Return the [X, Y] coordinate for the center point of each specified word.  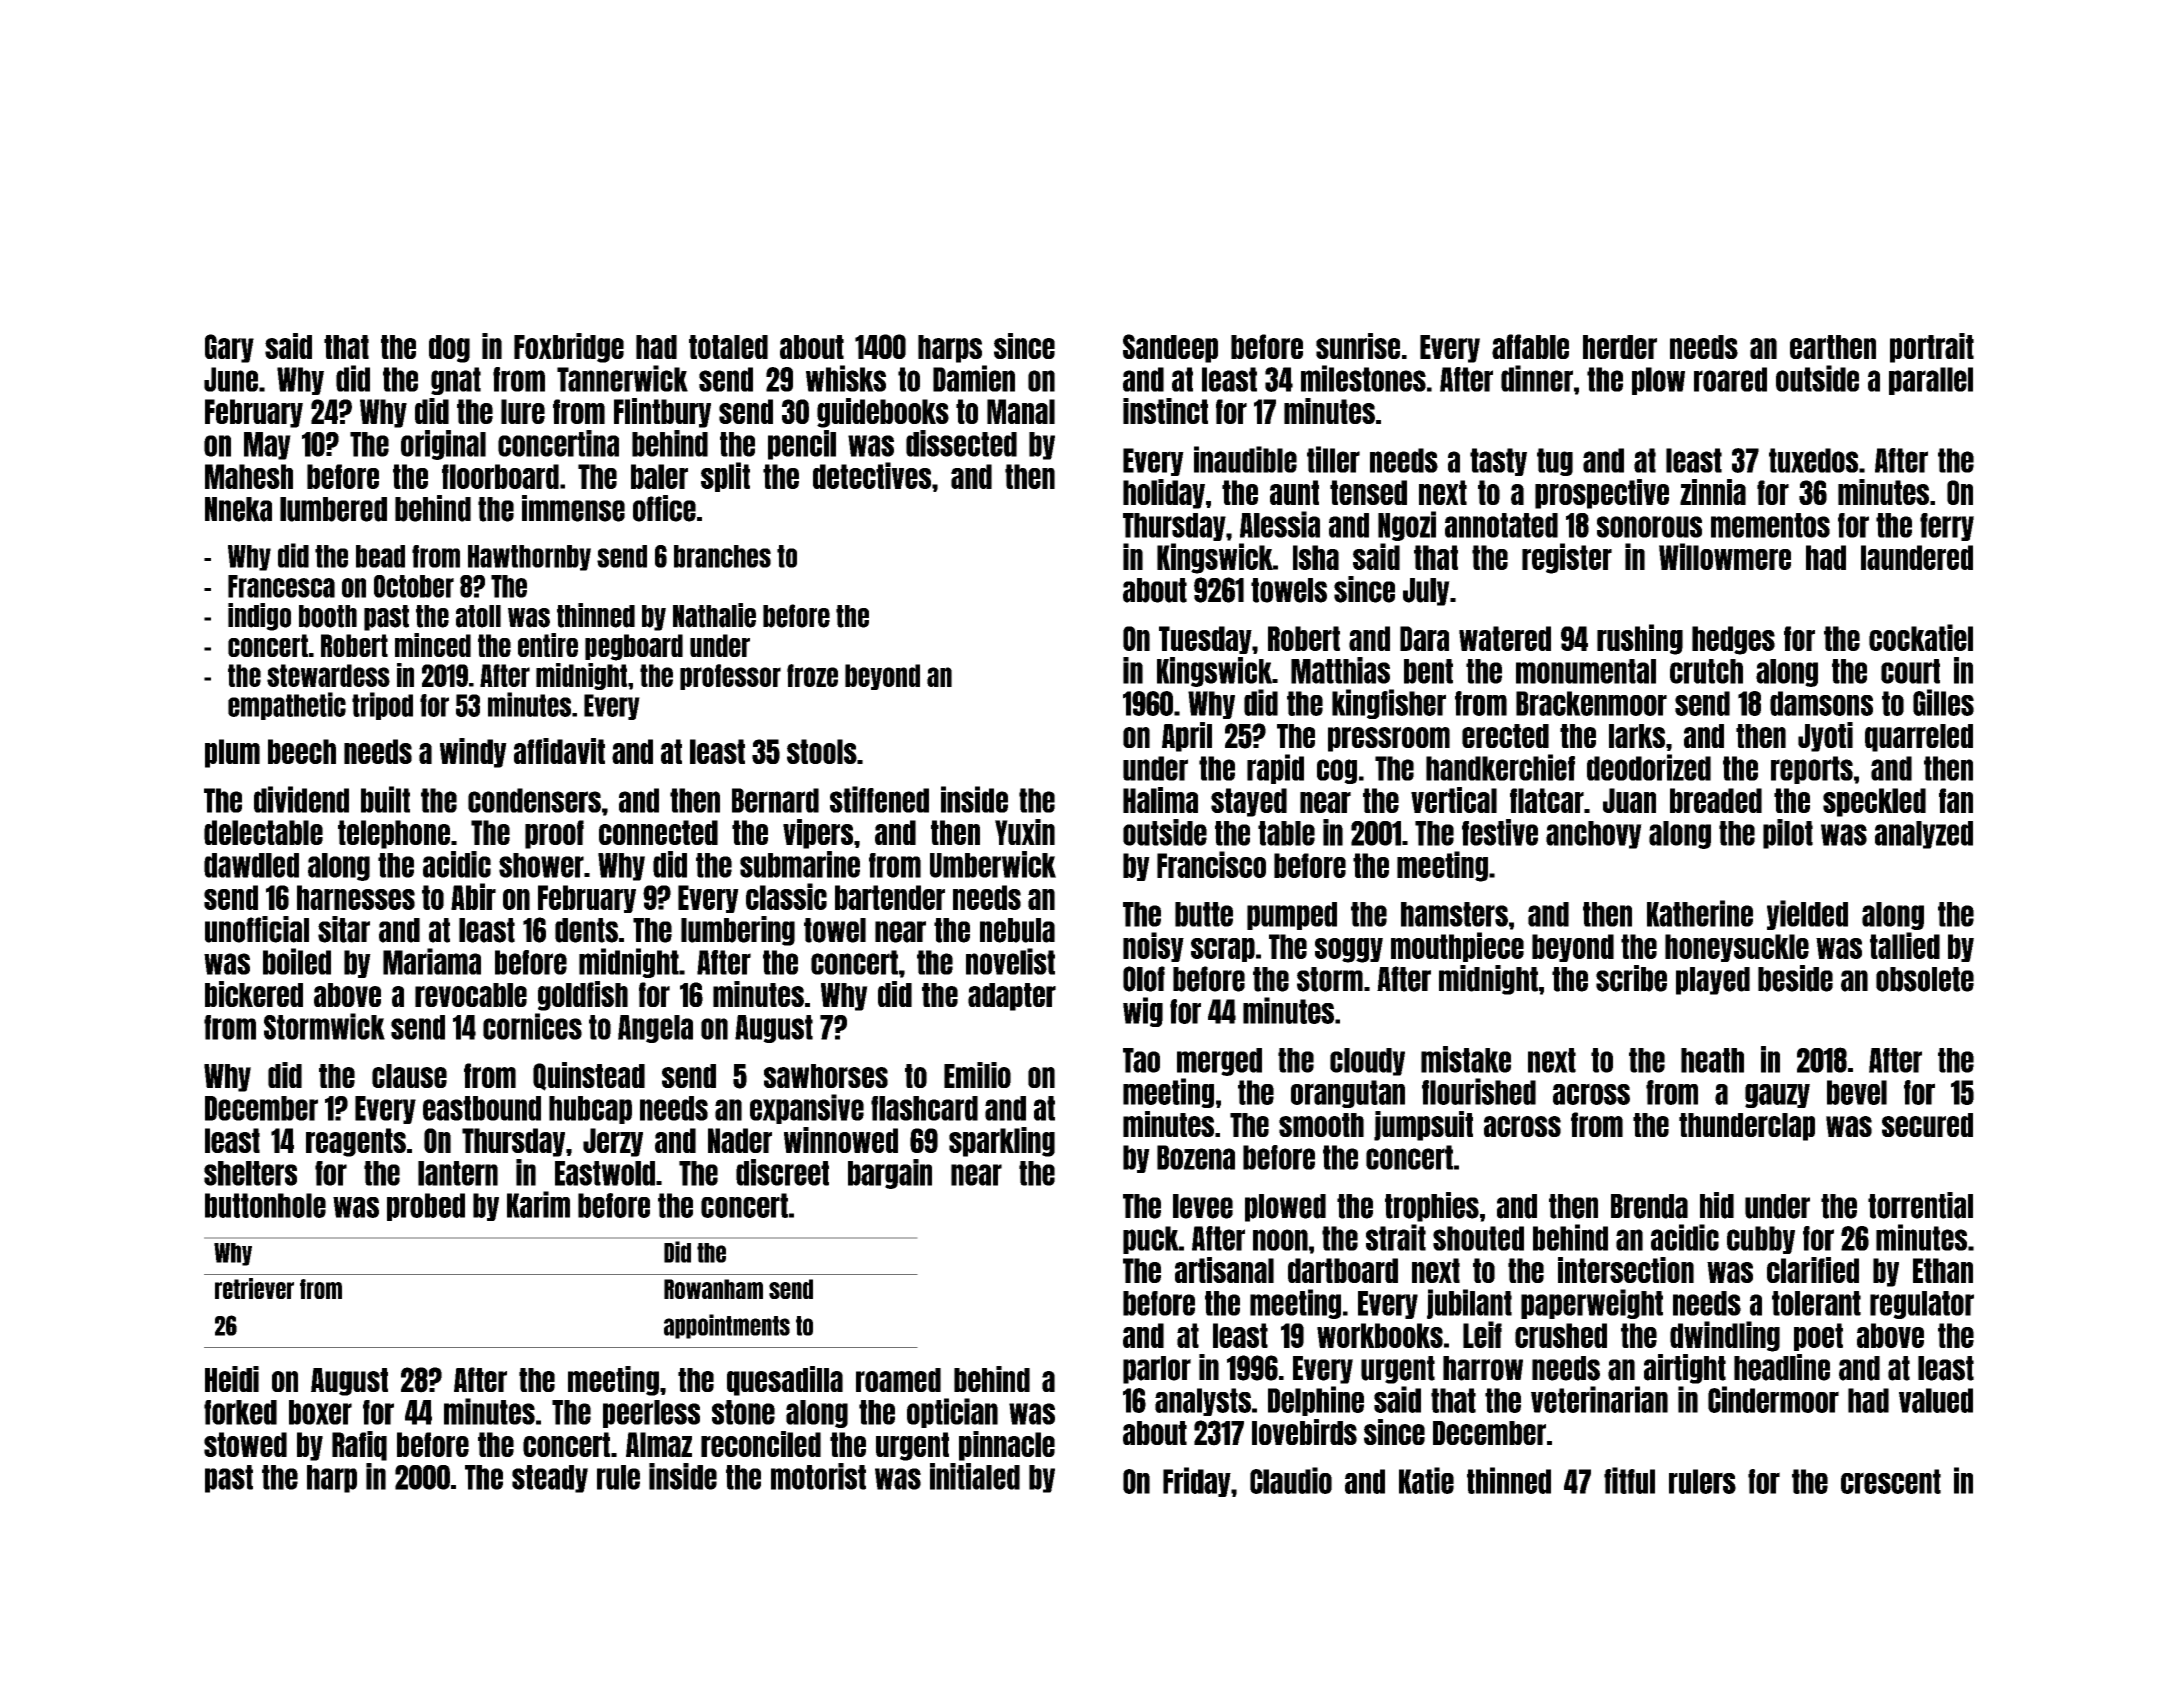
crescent [1891, 1481]
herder [1620, 347]
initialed [975, 1476]
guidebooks [883, 413]
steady [550, 1479]
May [267, 446]
